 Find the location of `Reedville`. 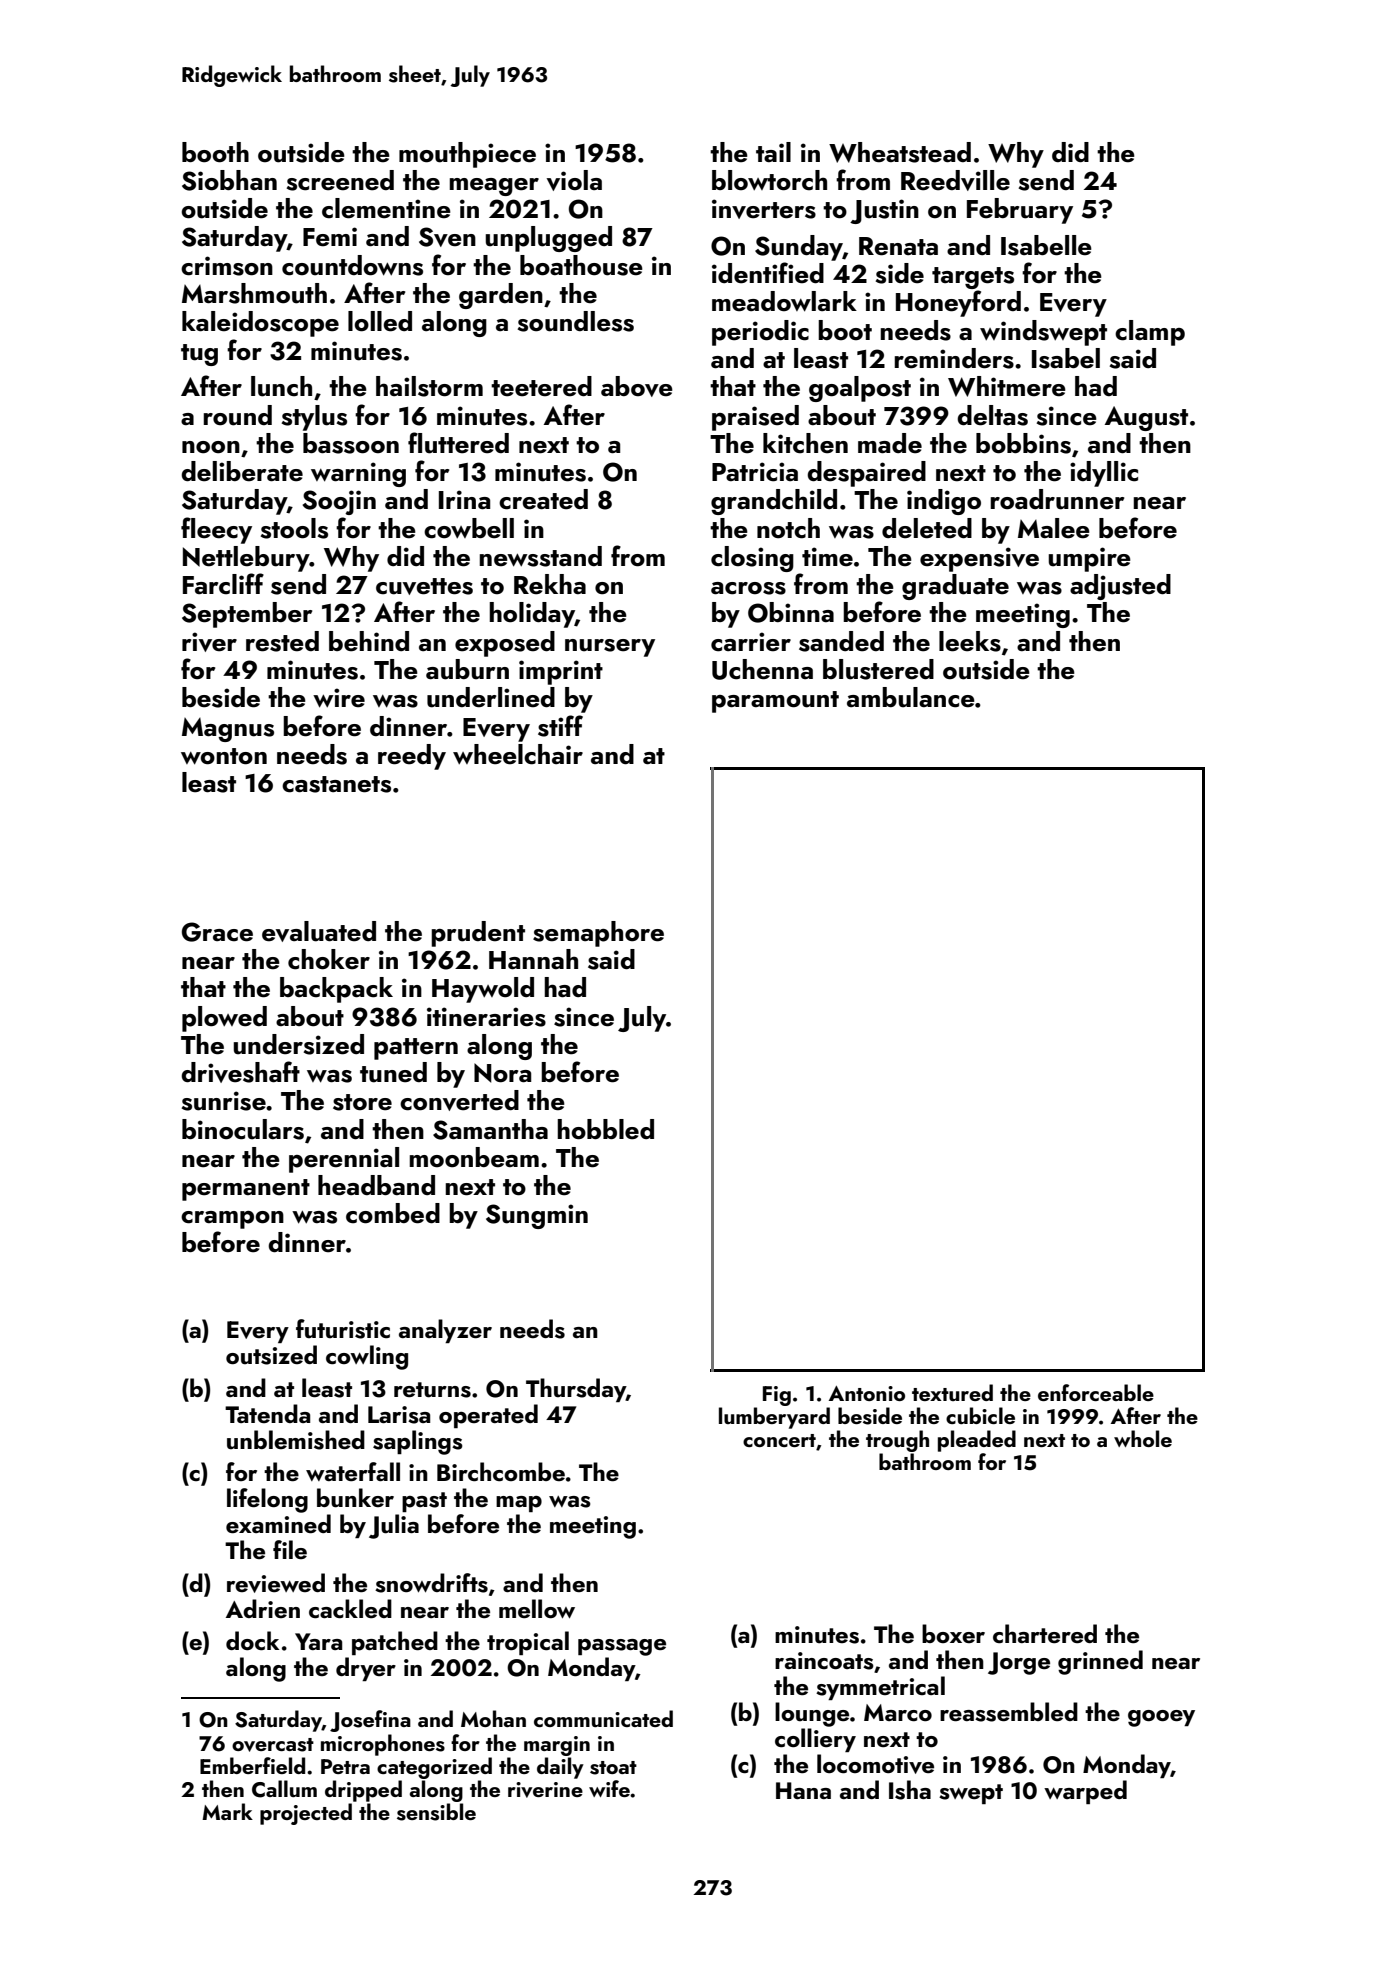

Reedville is located at coordinates (955, 180).
